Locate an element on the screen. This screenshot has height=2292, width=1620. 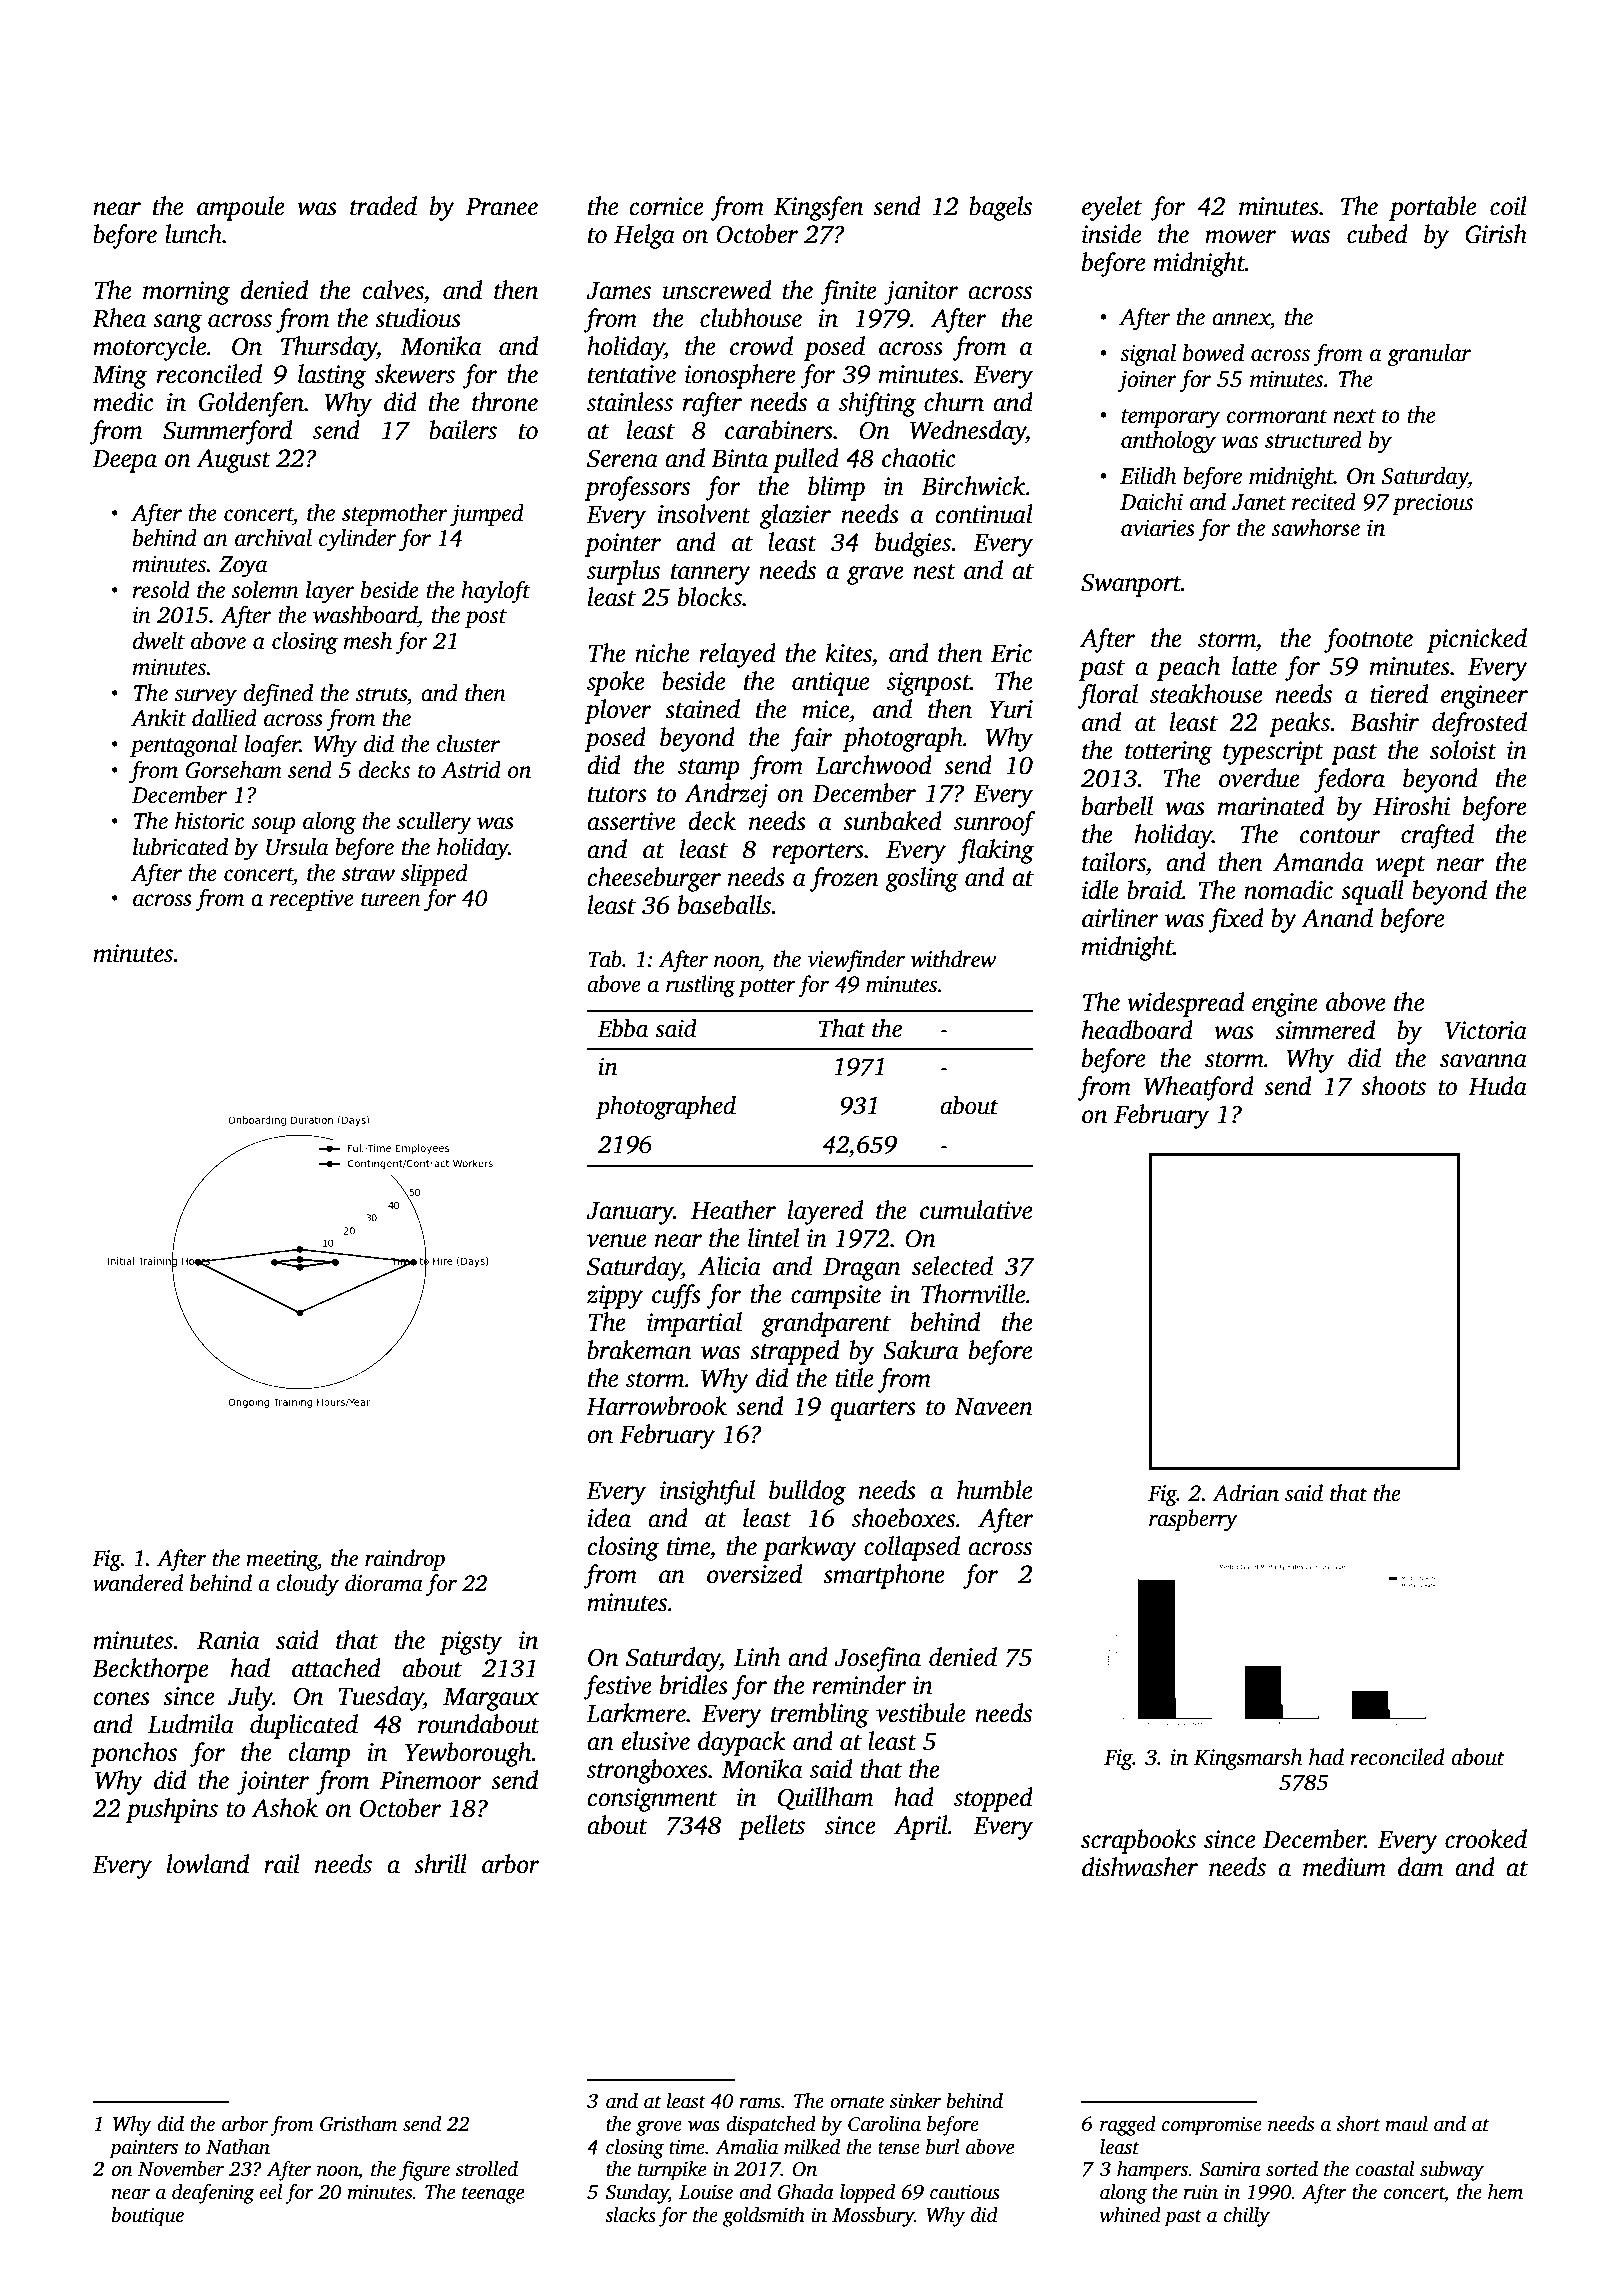
Kingsfen is located at coordinates (818, 208).
